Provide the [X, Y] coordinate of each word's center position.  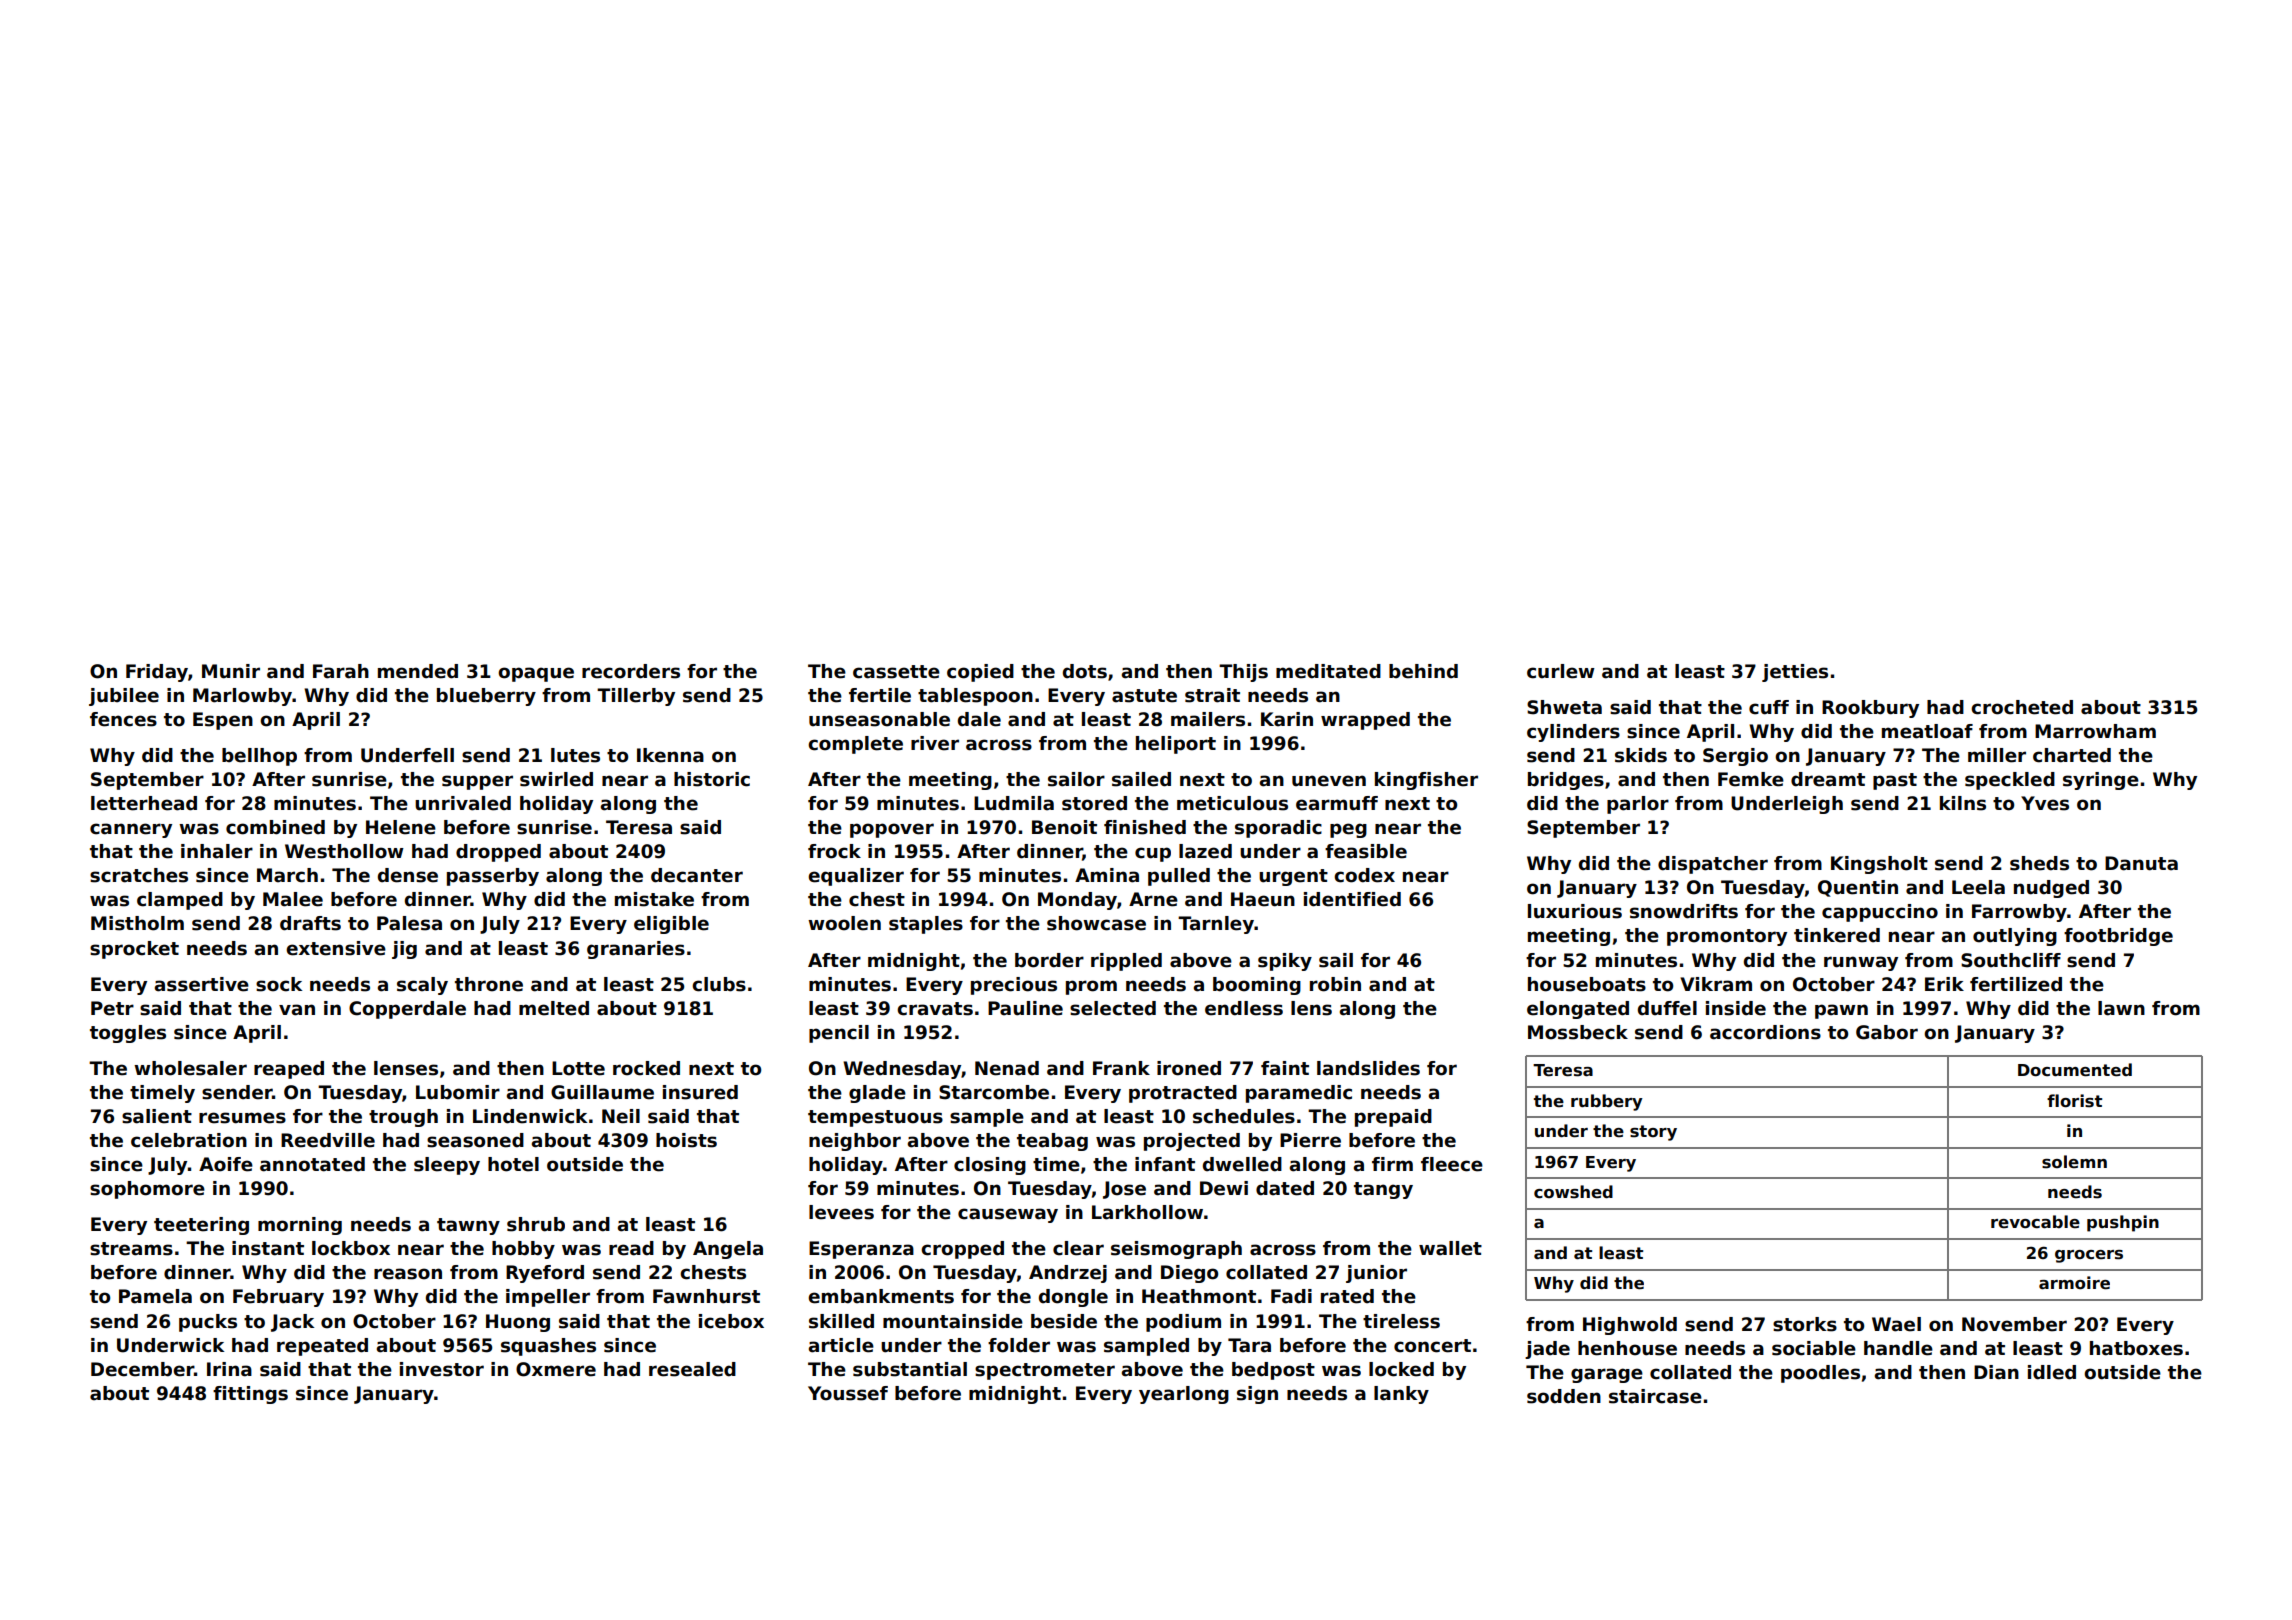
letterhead [144, 803]
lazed [1205, 851]
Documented [2075, 1070]
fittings [250, 1395]
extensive [336, 948]
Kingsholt [1879, 865]
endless [1244, 1008]
